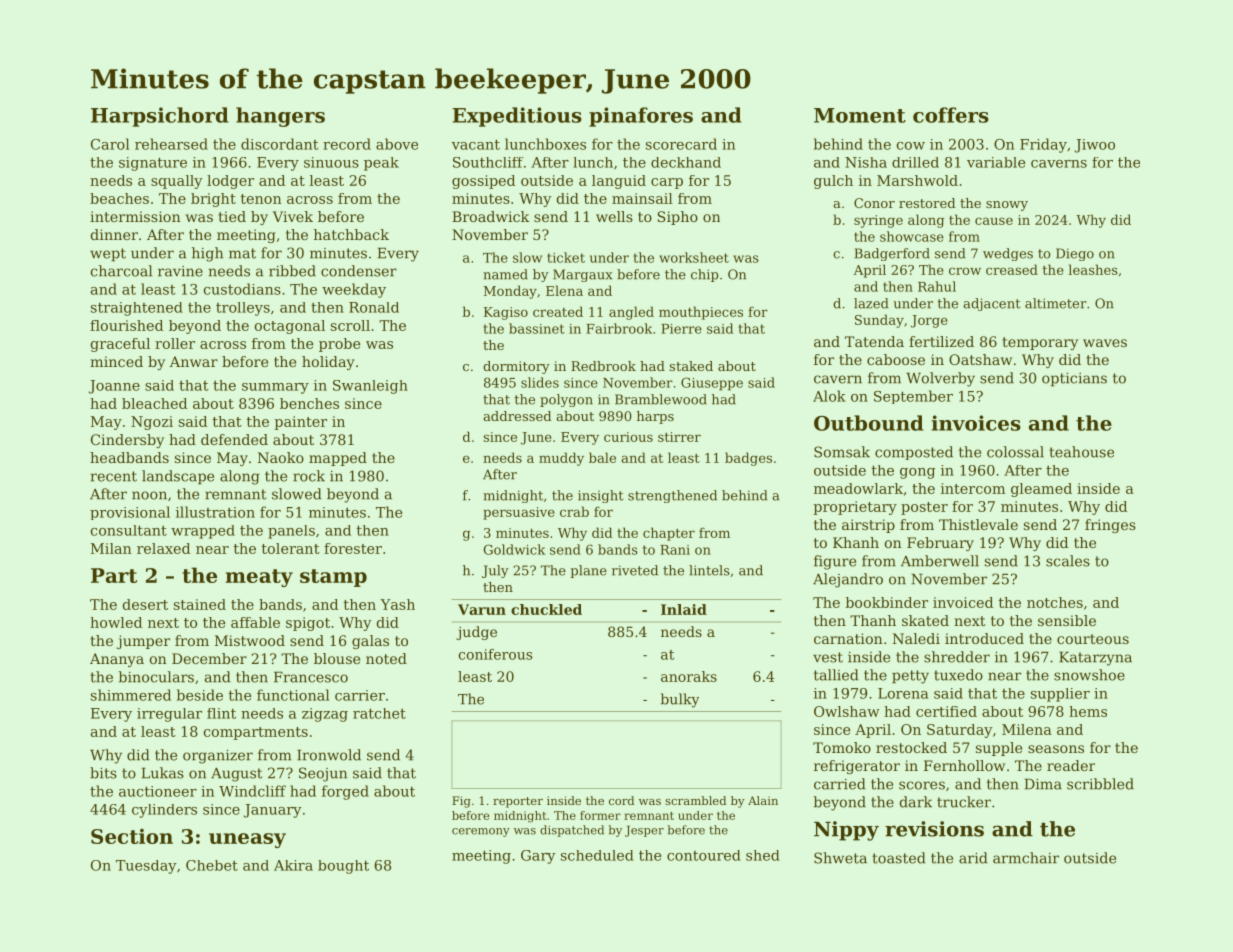  I want to click on vest, so click(828, 657).
